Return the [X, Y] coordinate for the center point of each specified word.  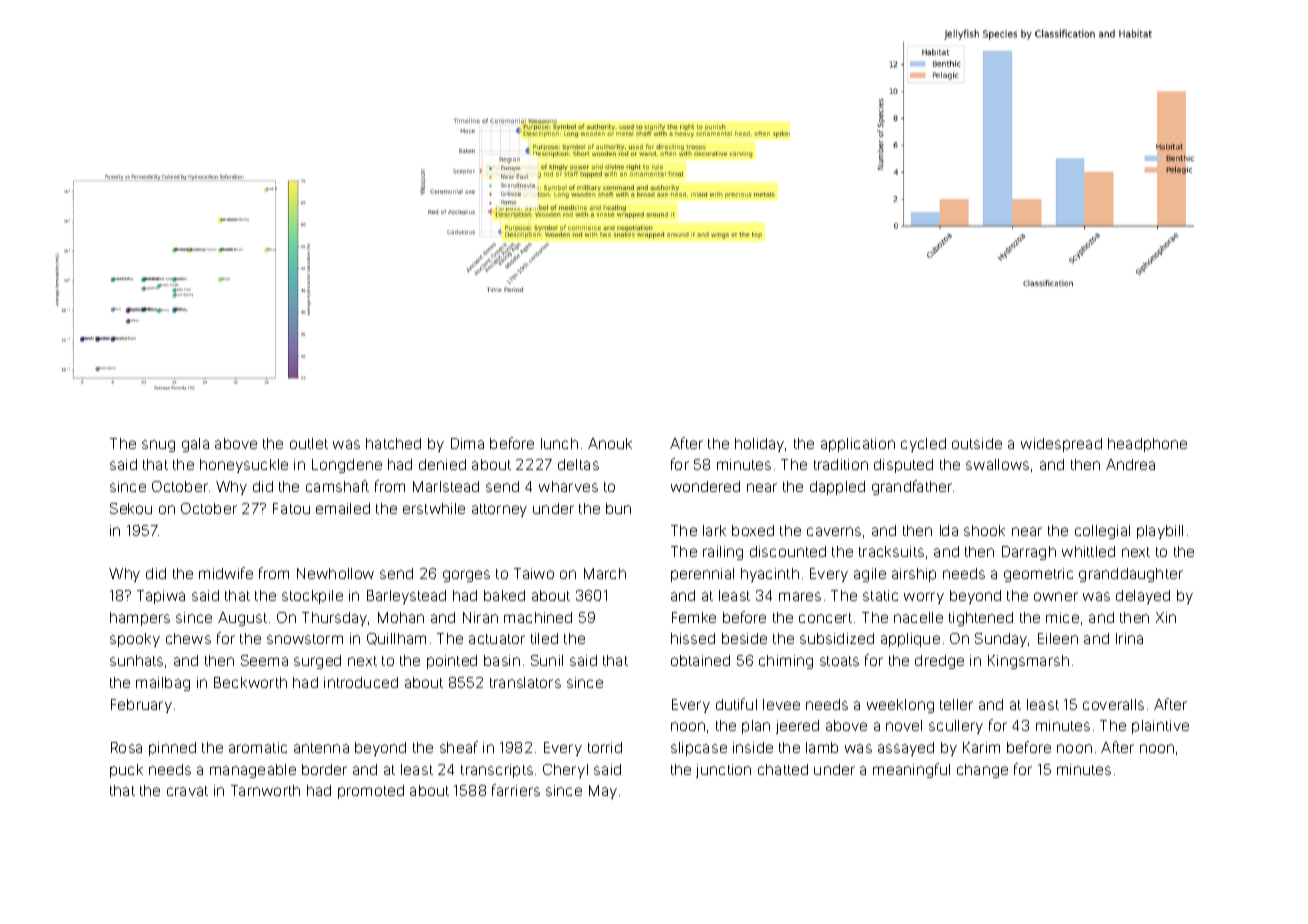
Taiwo [534, 573]
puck [126, 771]
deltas [578, 464]
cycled [923, 445]
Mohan [401, 617]
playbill [1160, 532]
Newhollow [335, 573]
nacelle [918, 617]
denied [442, 464]
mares [800, 596]
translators [525, 682]
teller [956, 704]
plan [756, 727]
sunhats [136, 660]
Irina [1129, 638]
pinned [172, 749]
